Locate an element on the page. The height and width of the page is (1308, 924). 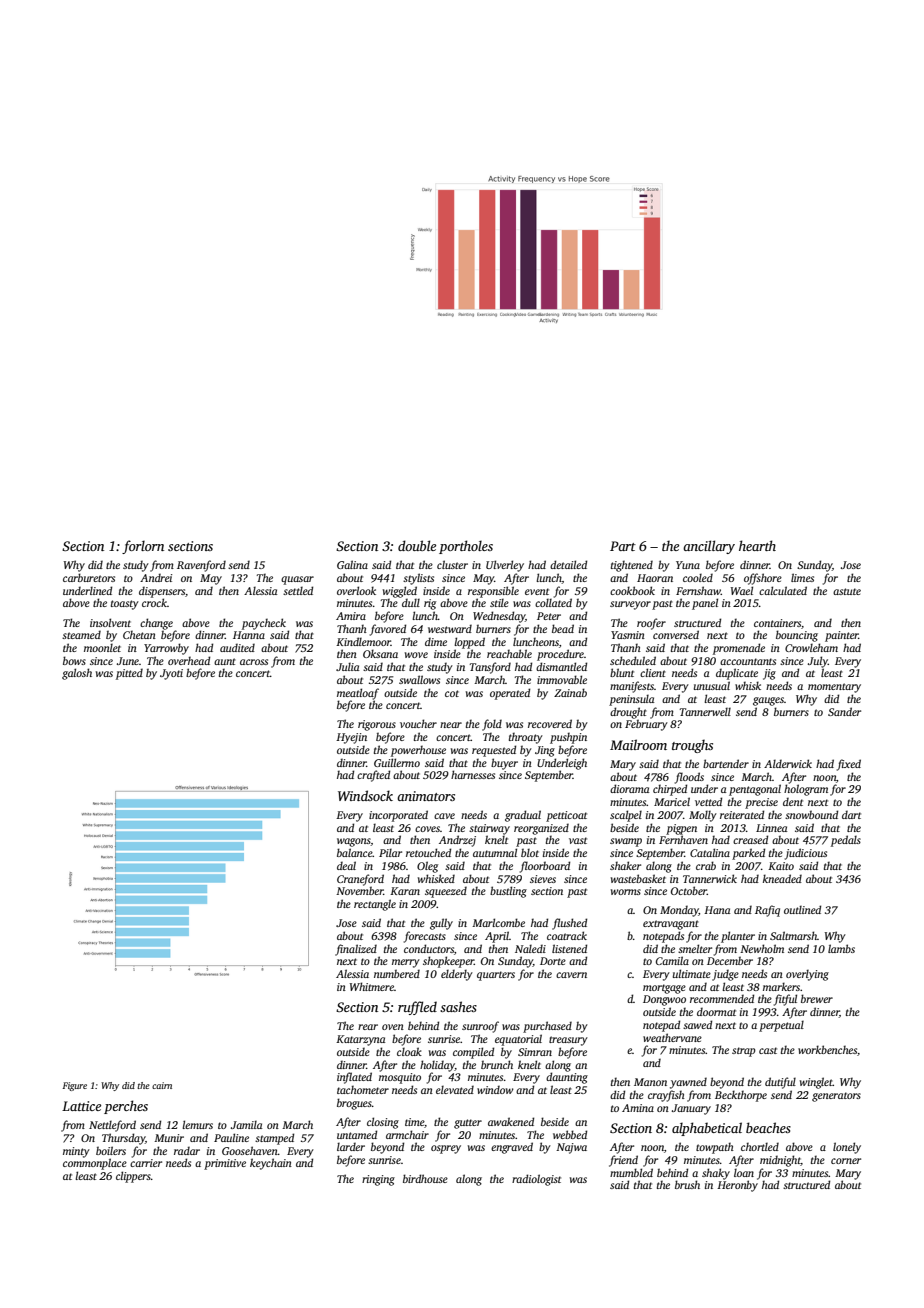
purchased is located at coordinates (547, 1027).
